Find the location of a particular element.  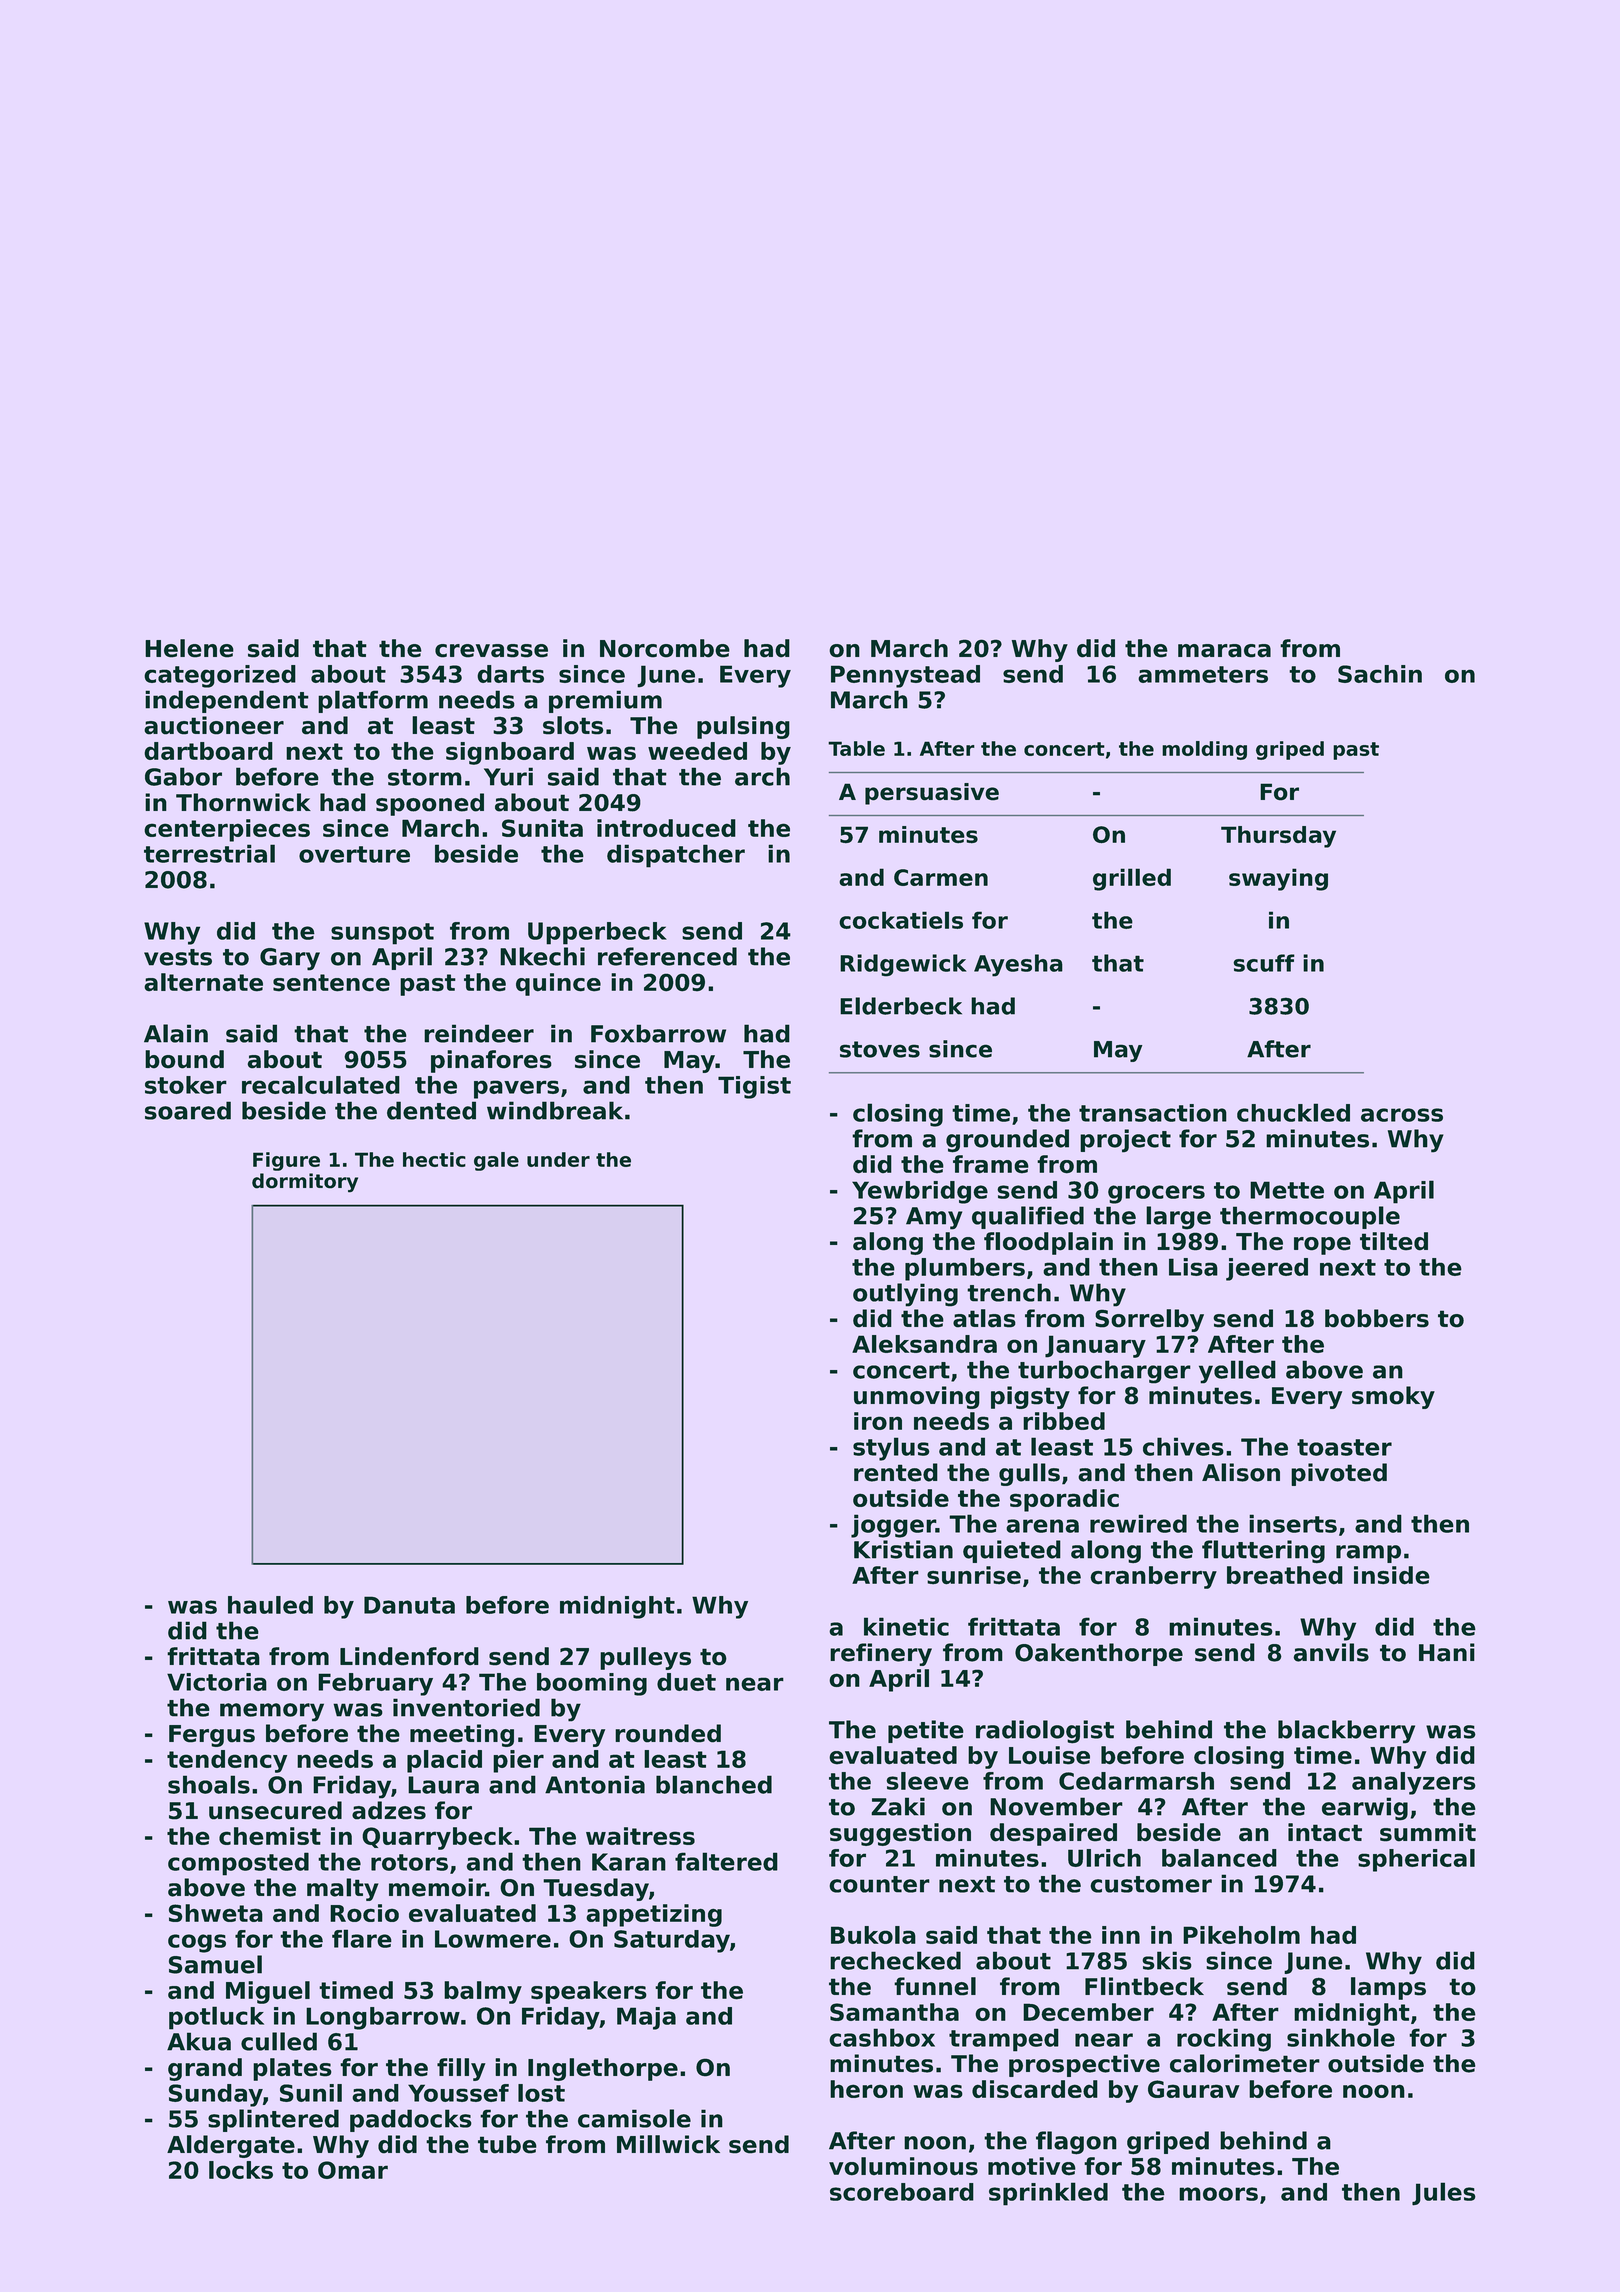

pulsing is located at coordinates (743, 727).
